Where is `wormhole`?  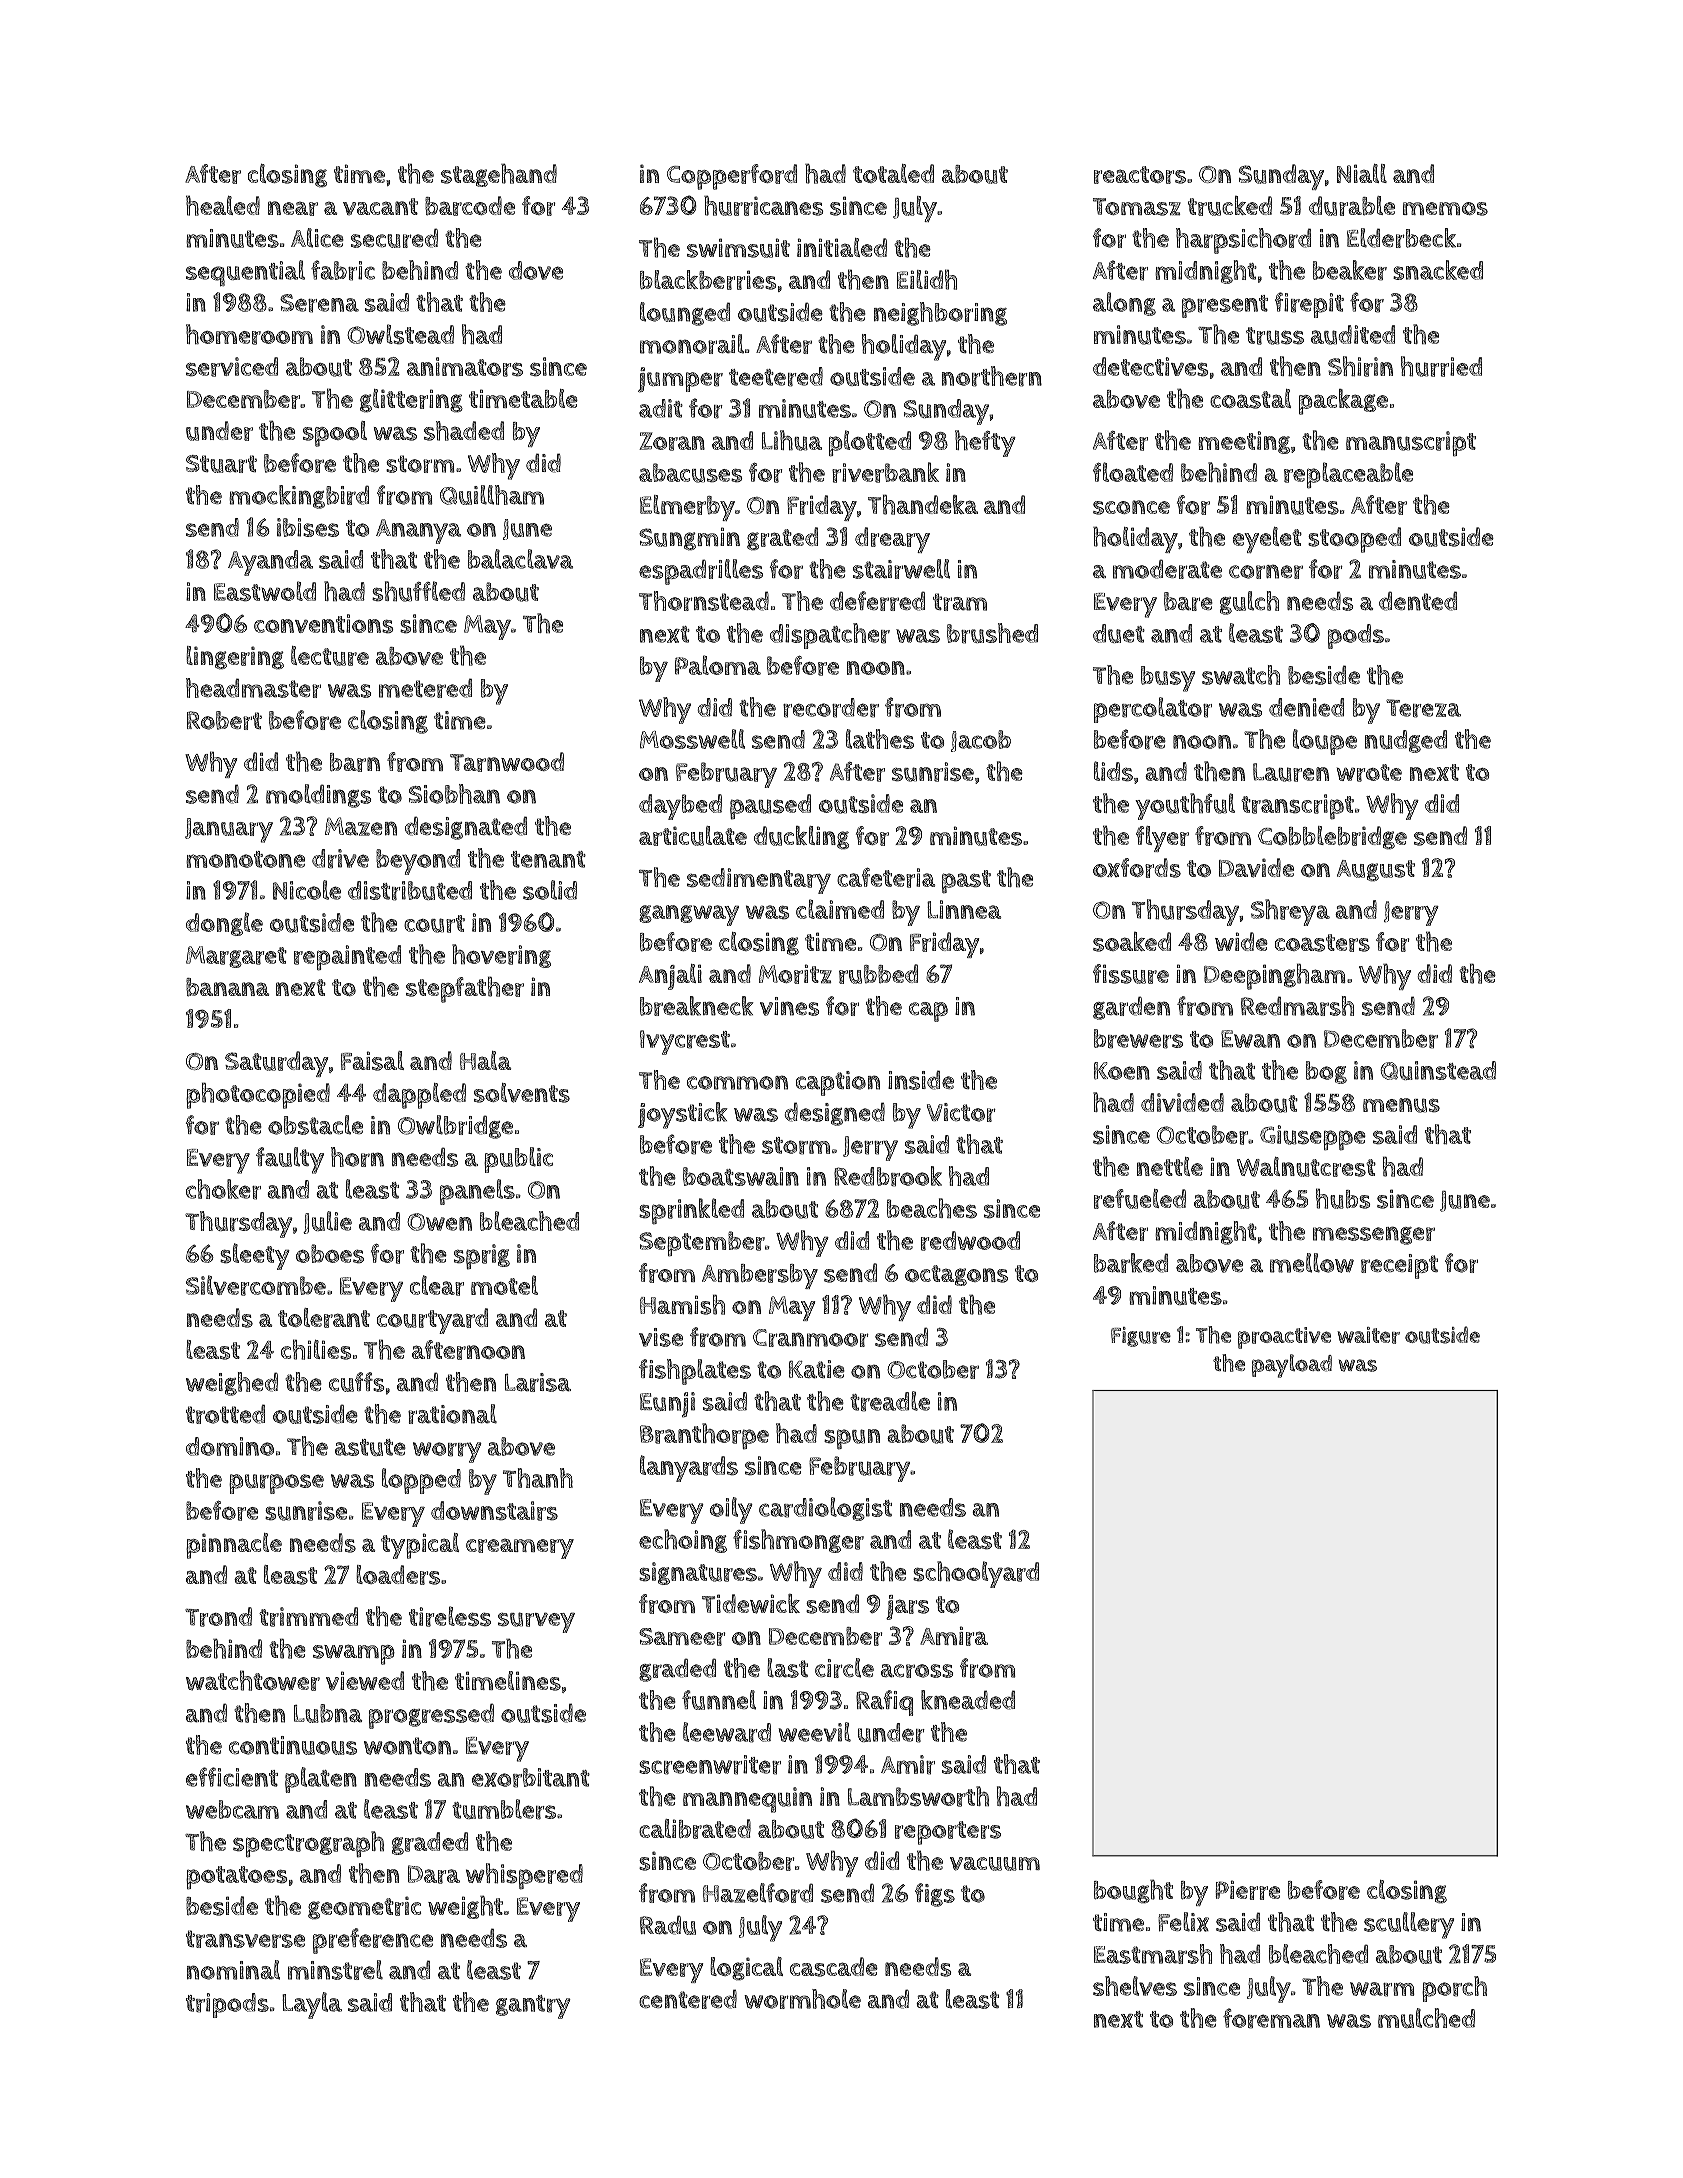 wormhole is located at coordinates (802, 1999).
